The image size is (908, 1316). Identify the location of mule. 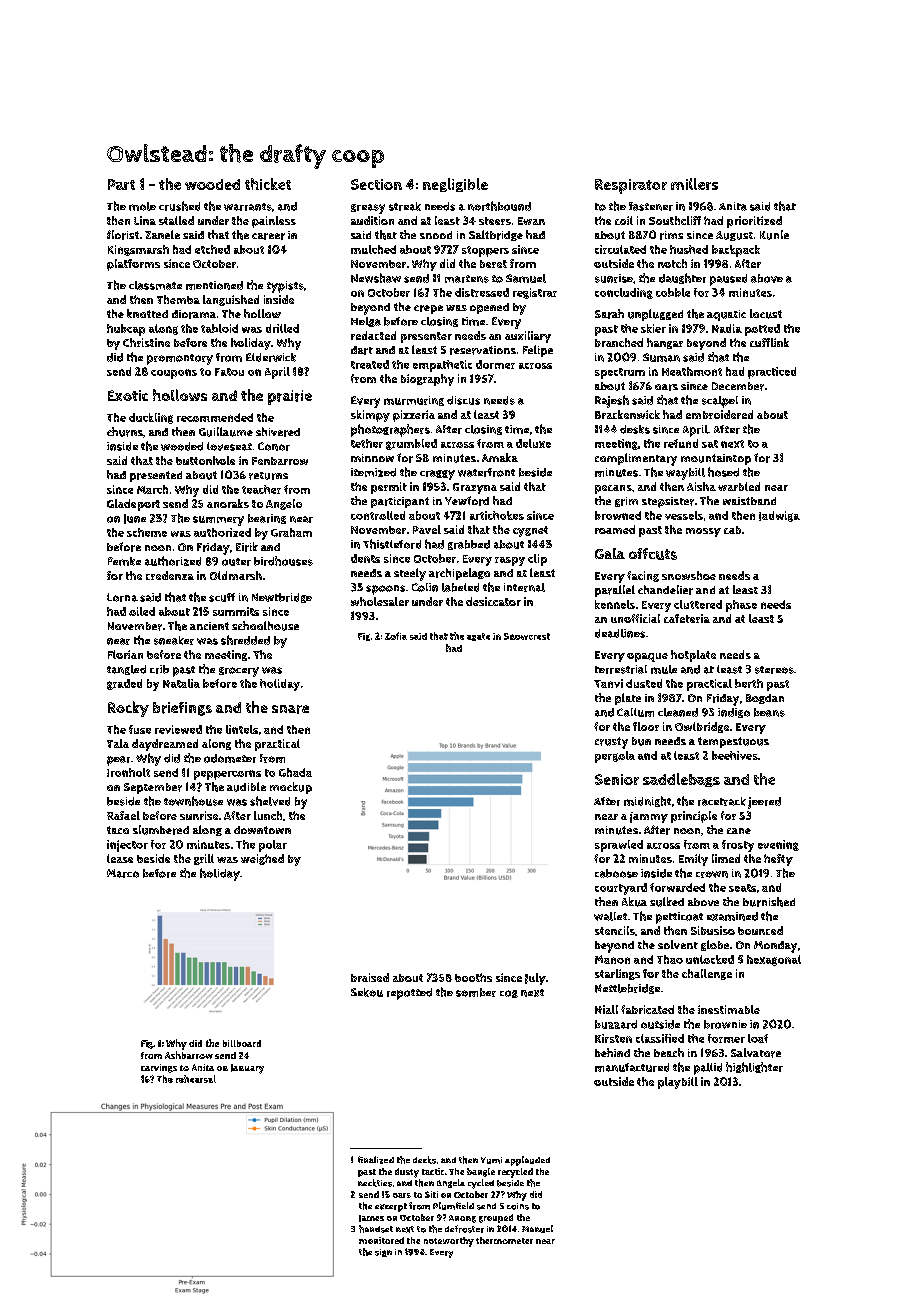
(664, 669).
